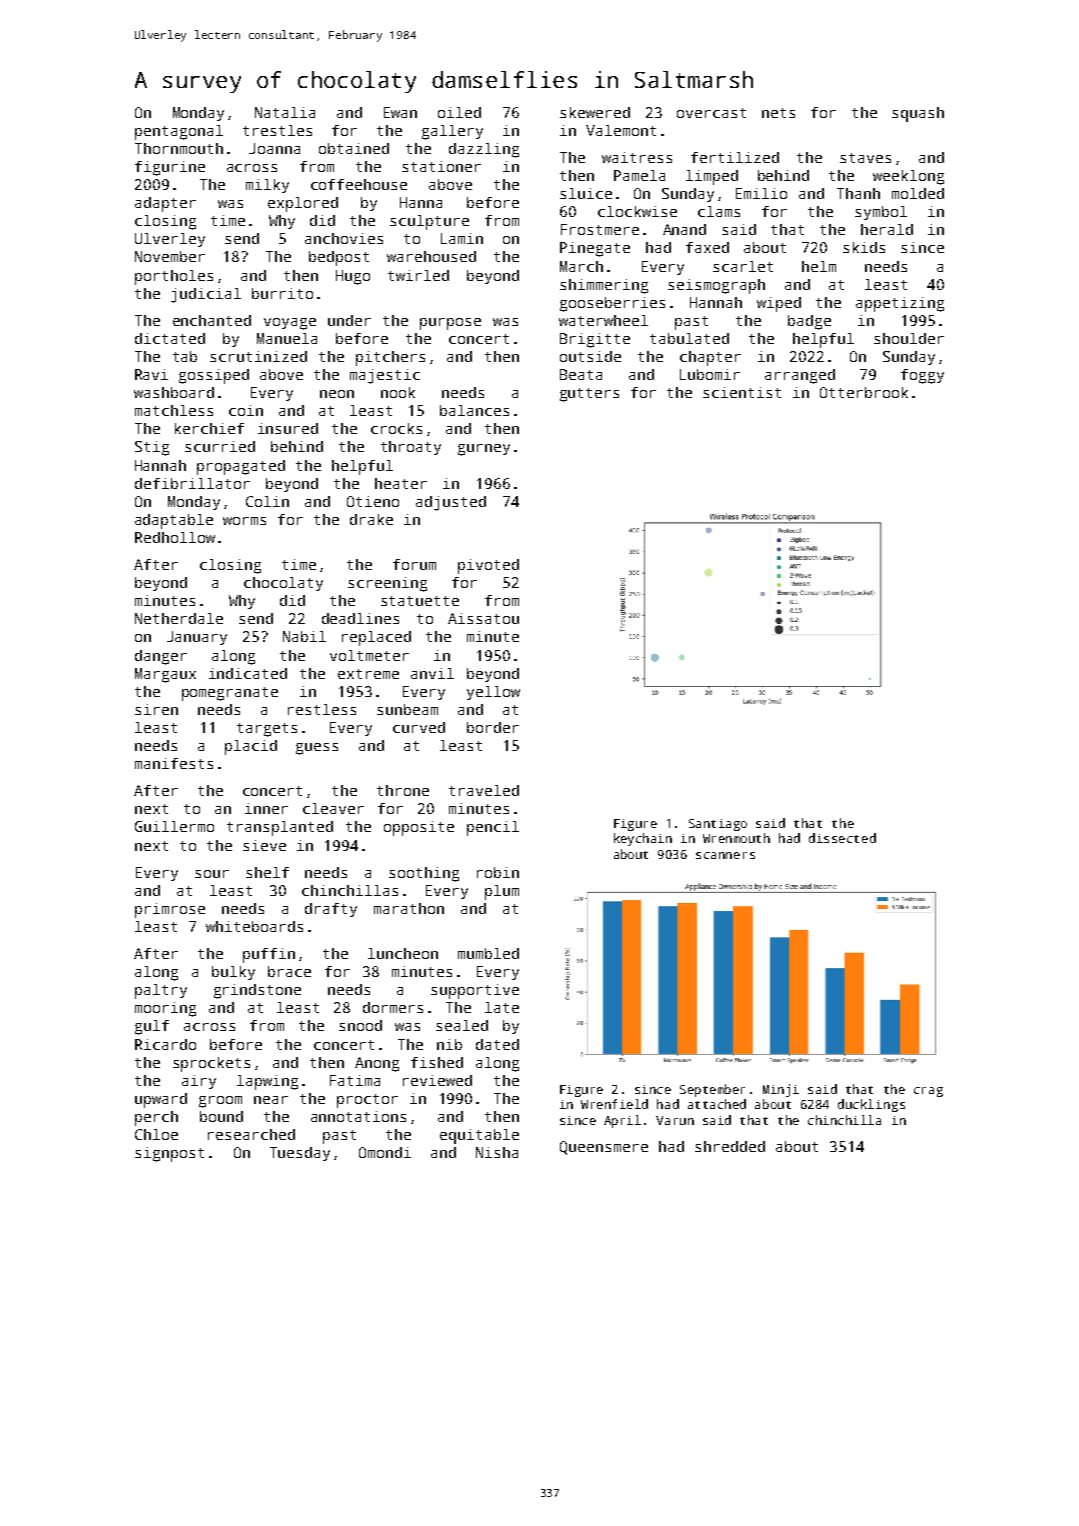 The image size is (1079, 1526). I want to click on Natalia, so click(285, 112).
